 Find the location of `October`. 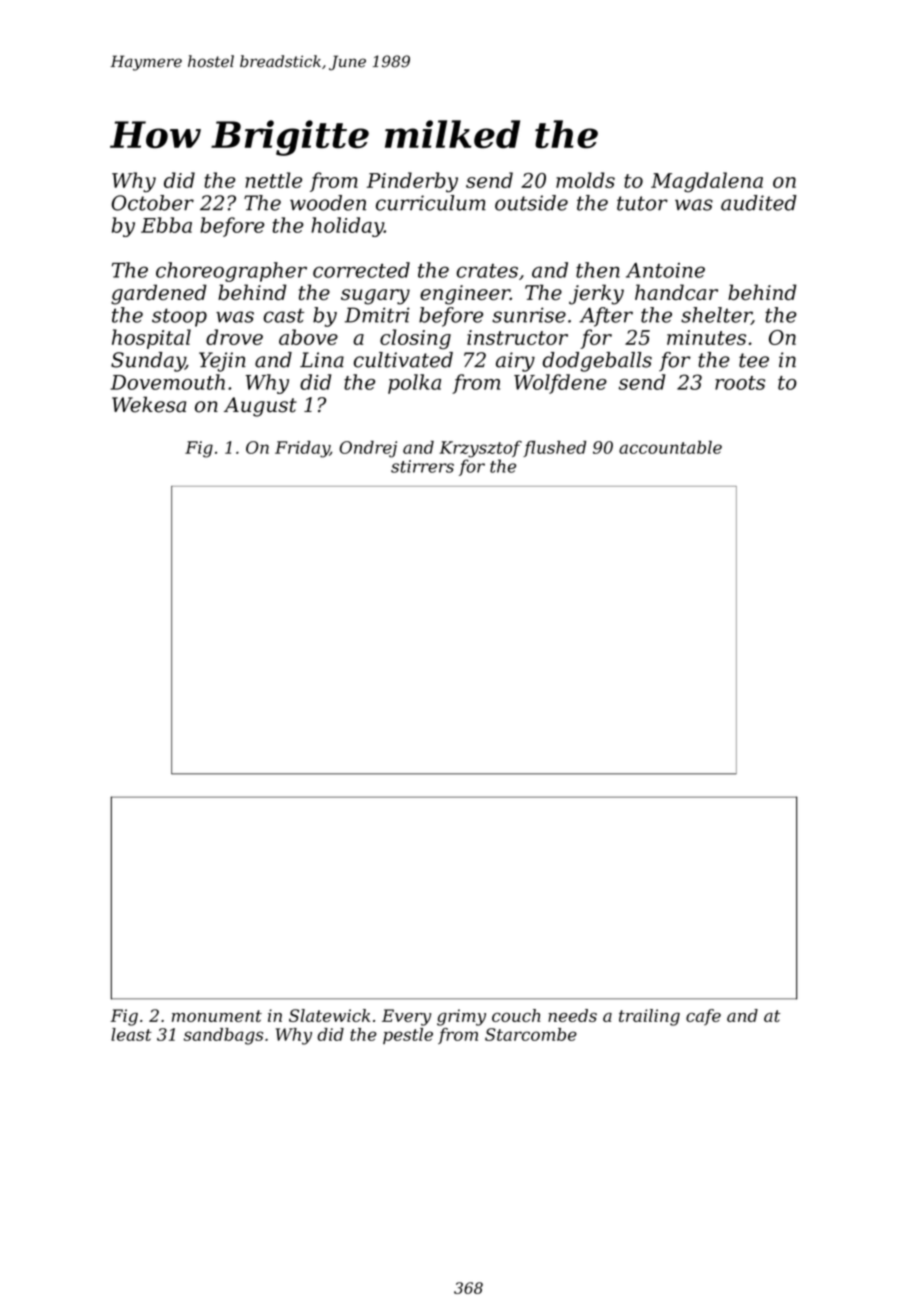

October is located at coordinates (152, 203).
